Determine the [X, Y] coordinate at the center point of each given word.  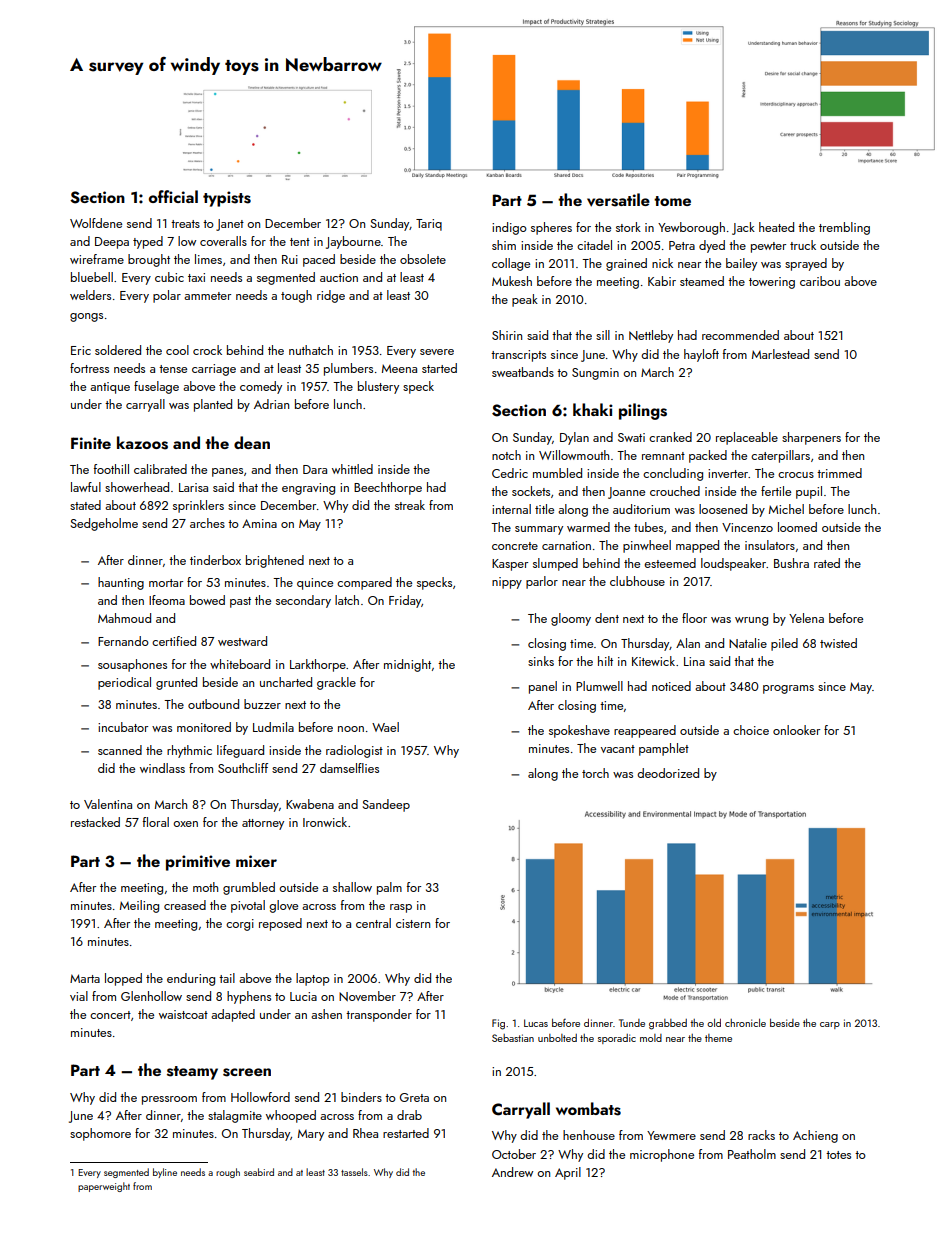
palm [389, 888]
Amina [259, 523]
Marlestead [780, 354]
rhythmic [189, 751]
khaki [593, 409]
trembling [844, 228]
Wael [385, 727]
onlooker [796, 730]
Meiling [139, 906]
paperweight [104, 1187]
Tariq [429, 225]
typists [227, 199]
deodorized [668, 773]
